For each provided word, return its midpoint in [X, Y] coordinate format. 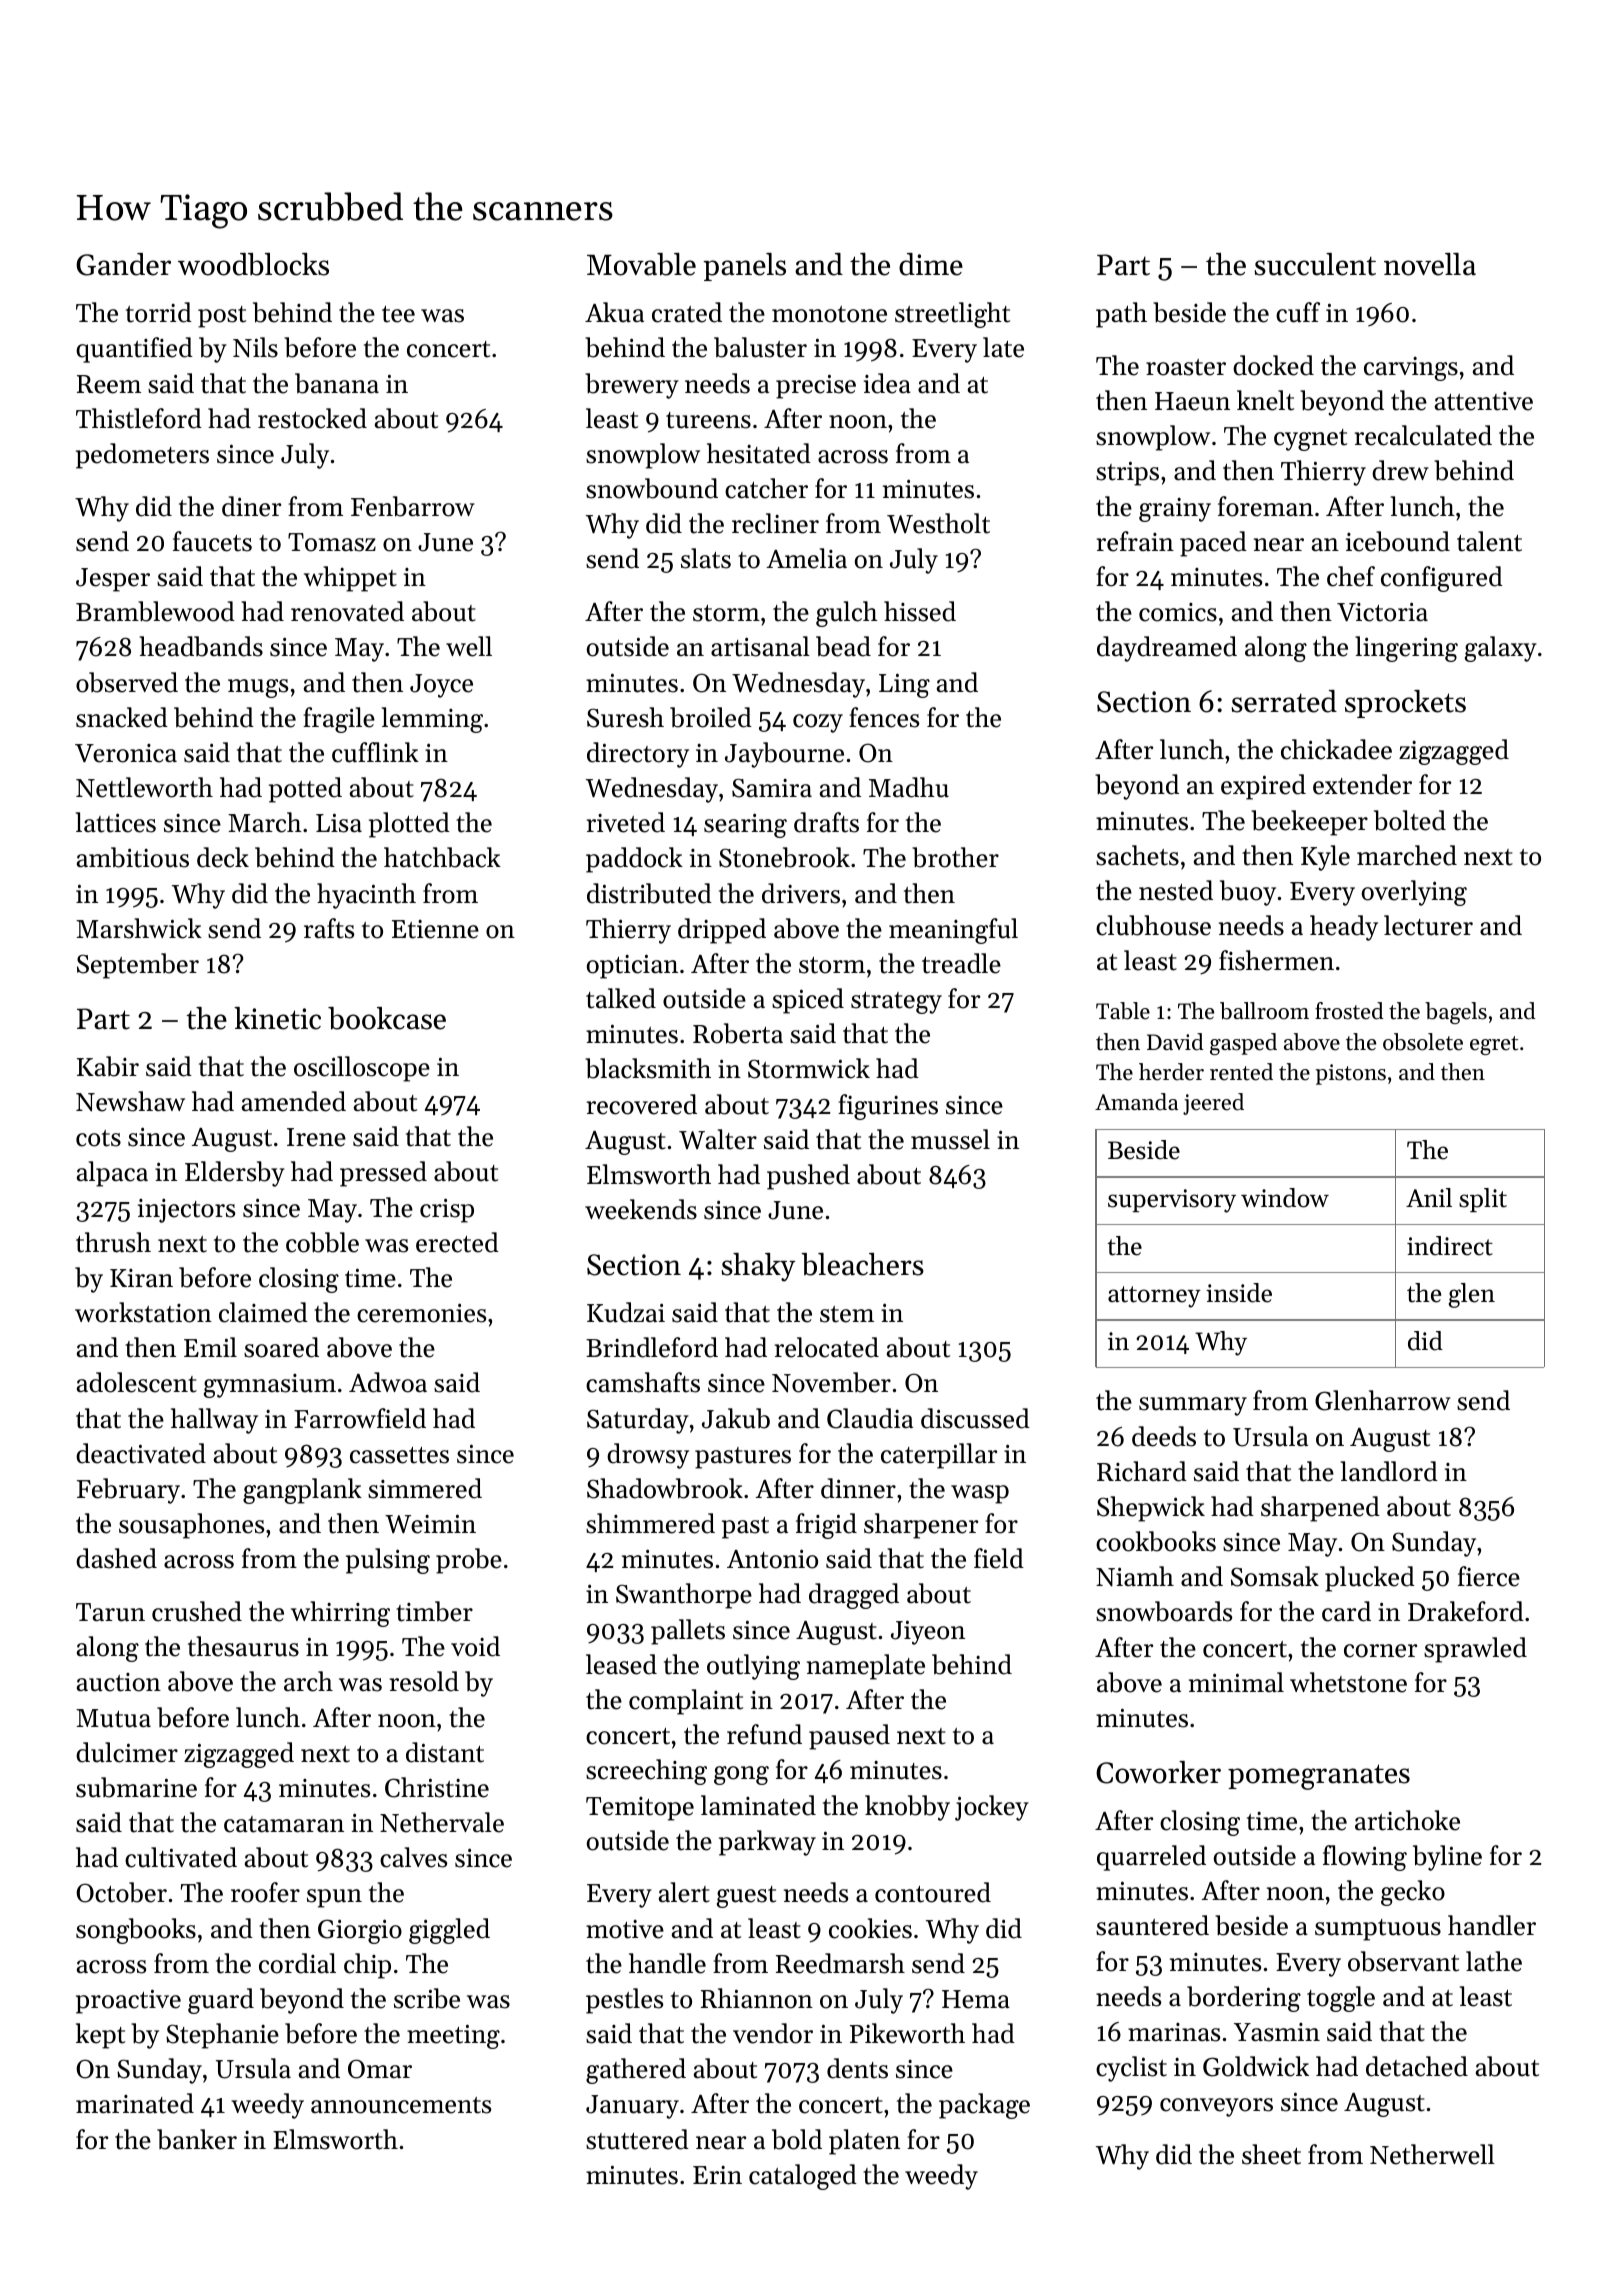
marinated [135, 2103]
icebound [1398, 541]
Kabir [108, 1066]
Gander [123, 264]
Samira [772, 788]
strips [1127, 473]
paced [1213, 544]
